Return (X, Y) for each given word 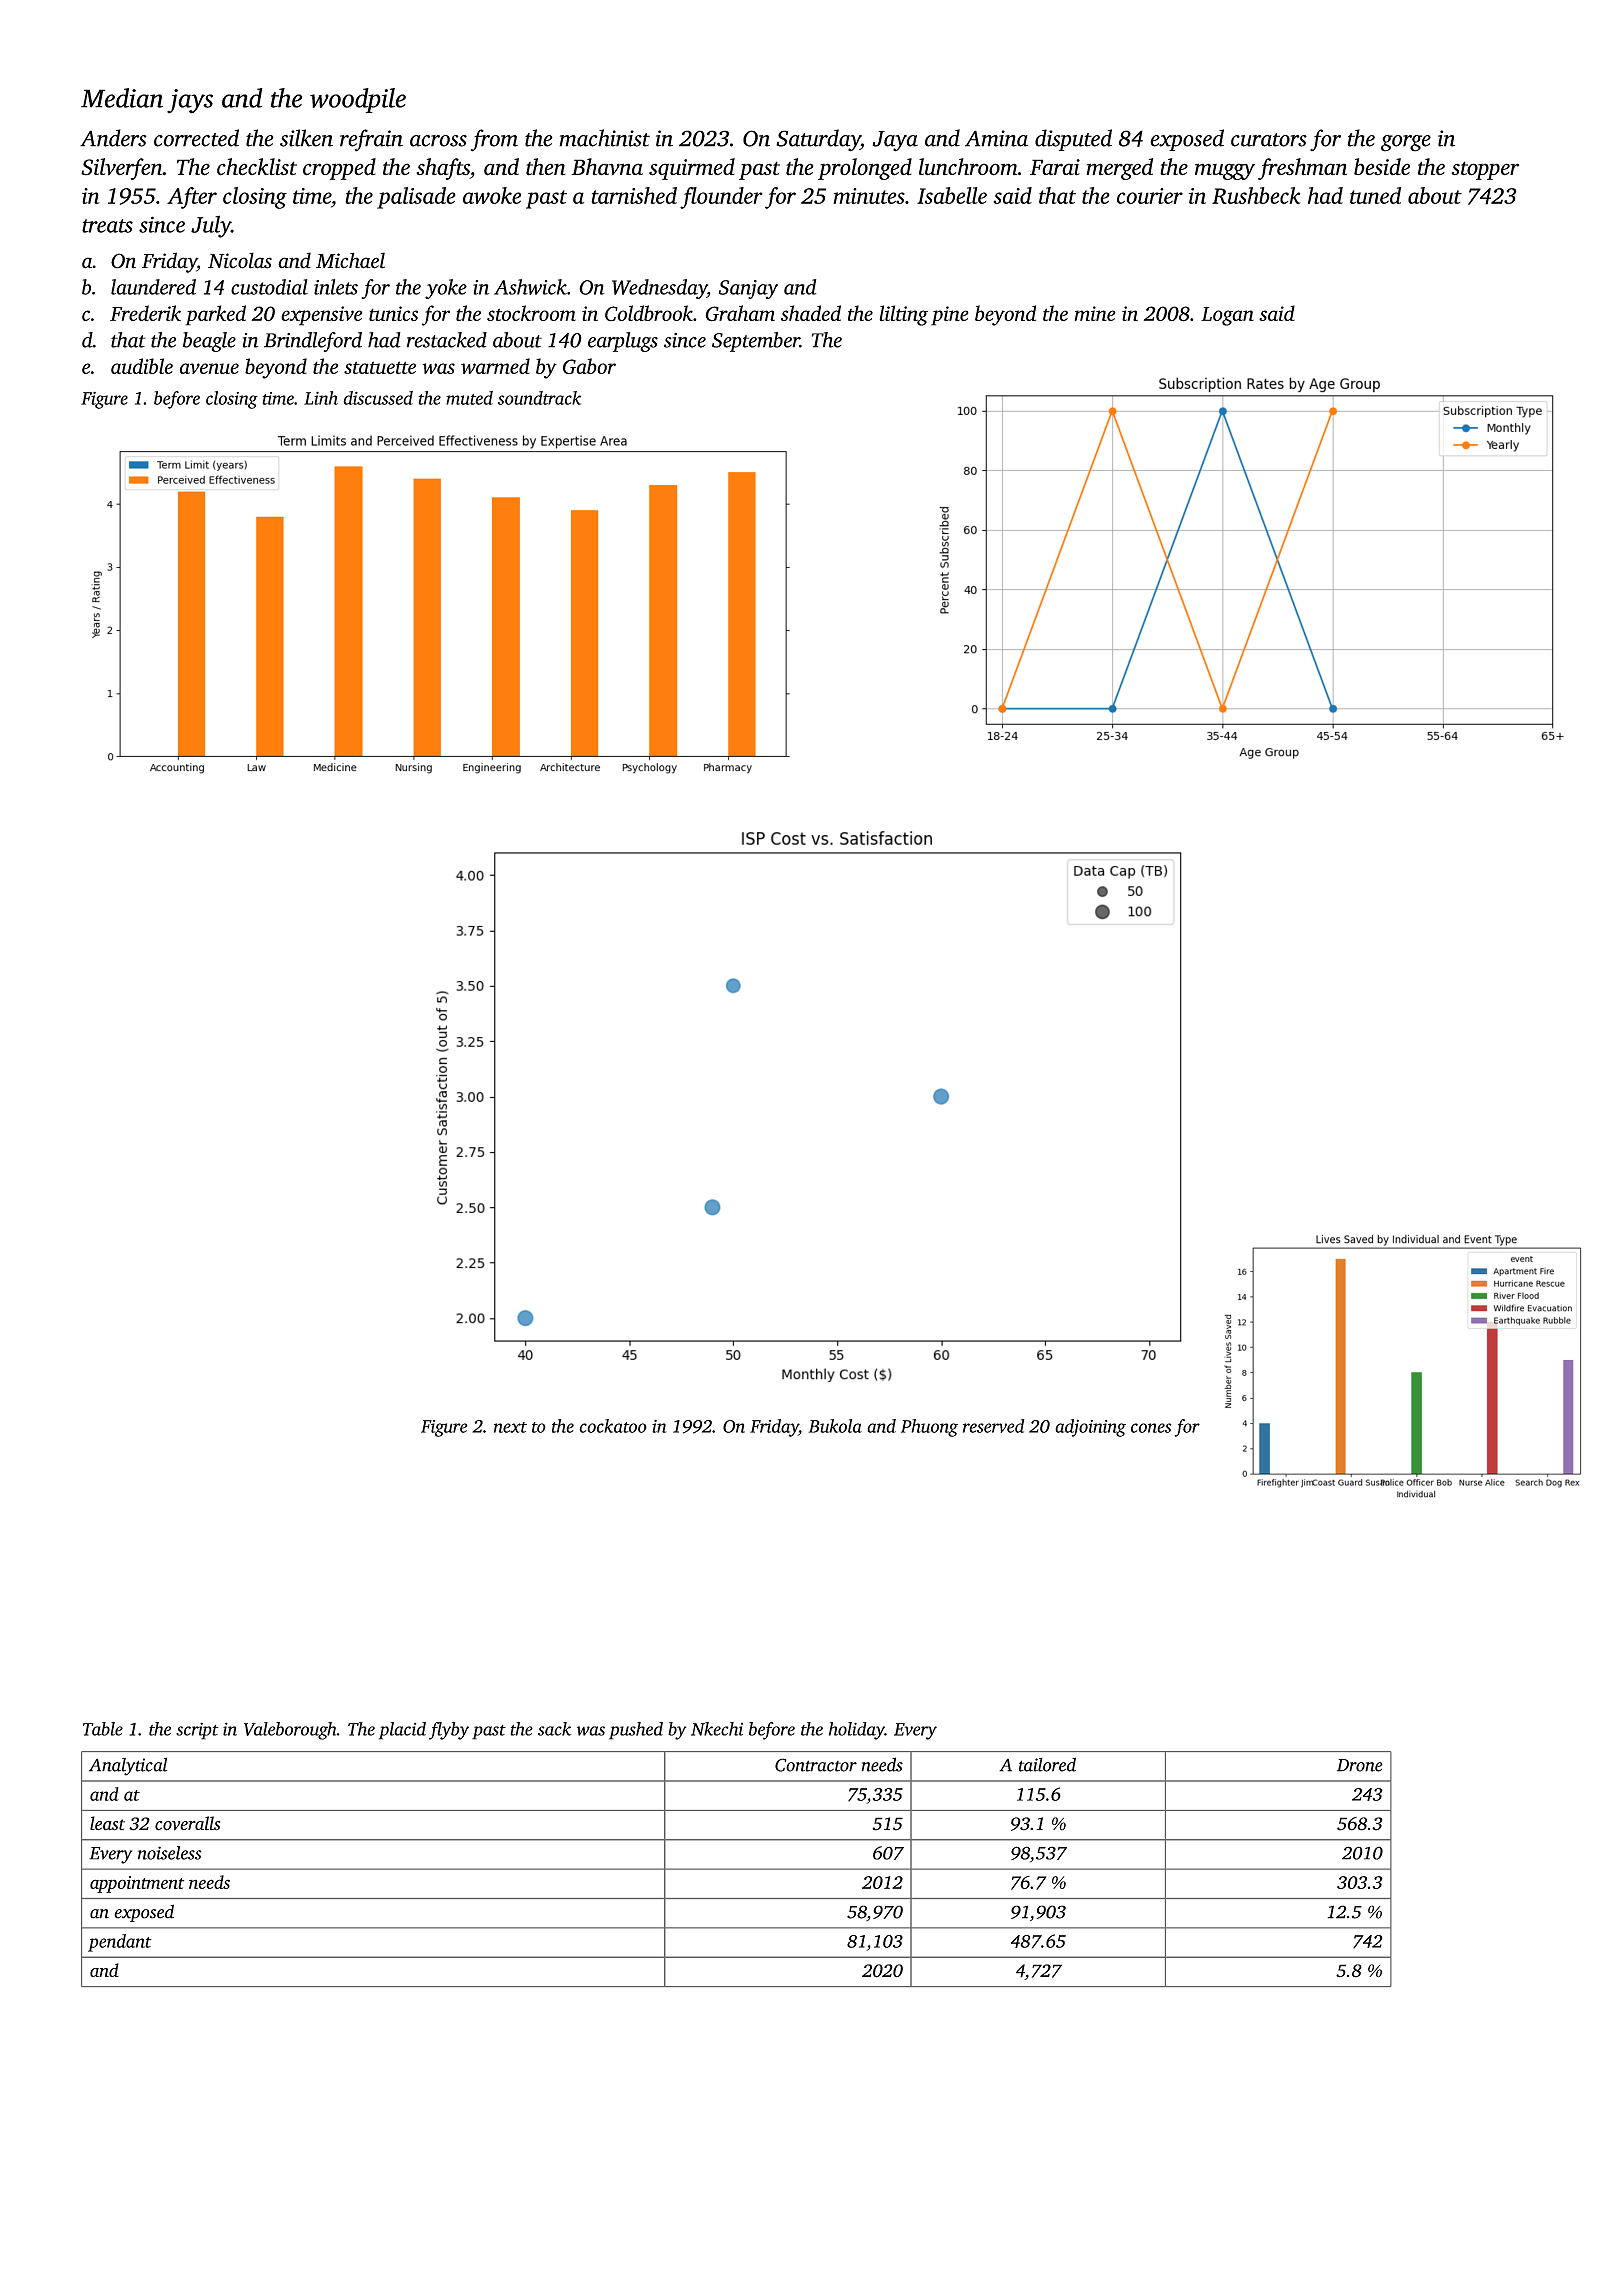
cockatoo (613, 1426)
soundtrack (539, 398)
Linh (321, 398)
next (510, 1427)
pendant (120, 1943)
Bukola (835, 1426)
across (438, 141)
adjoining (1090, 1428)
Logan (1227, 316)
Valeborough (290, 1731)
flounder (721, 198)
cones (1151, 1428)
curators (1269, 140)
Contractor (816, 1765)
